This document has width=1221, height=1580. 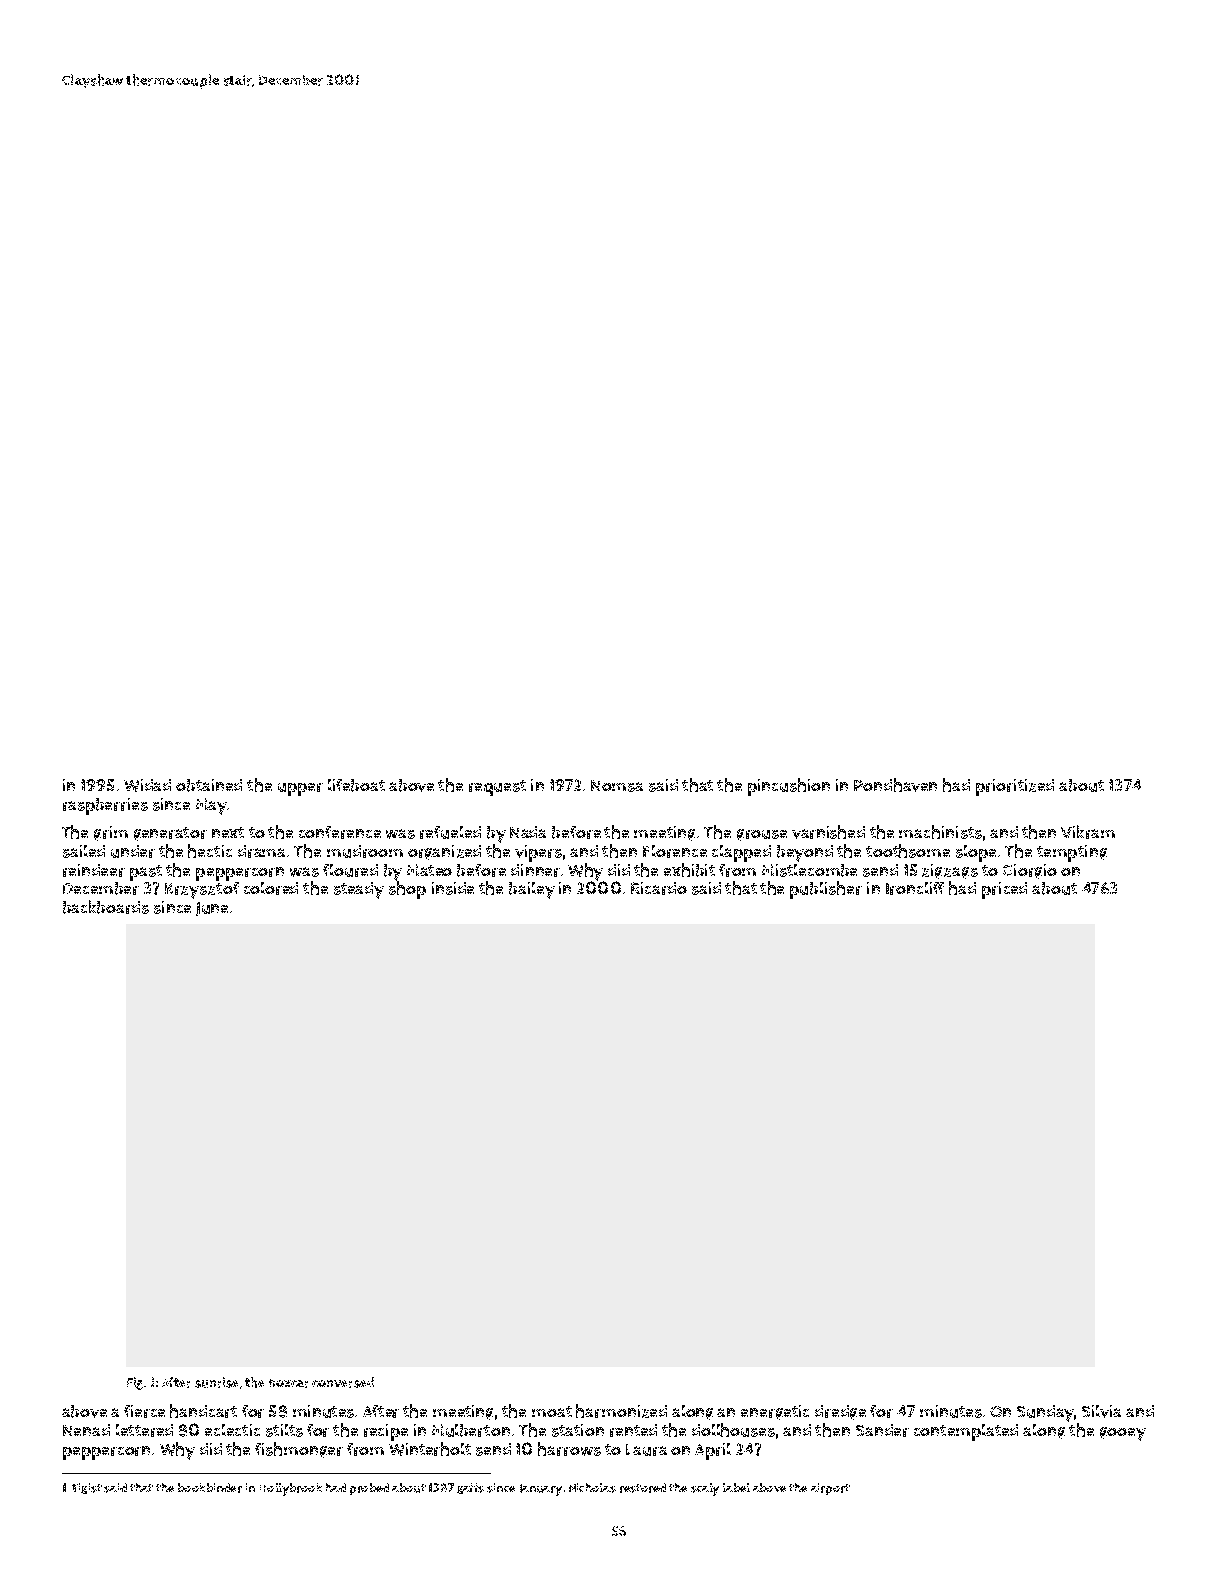 I want to click on January, so click(x=541, y=1490).
